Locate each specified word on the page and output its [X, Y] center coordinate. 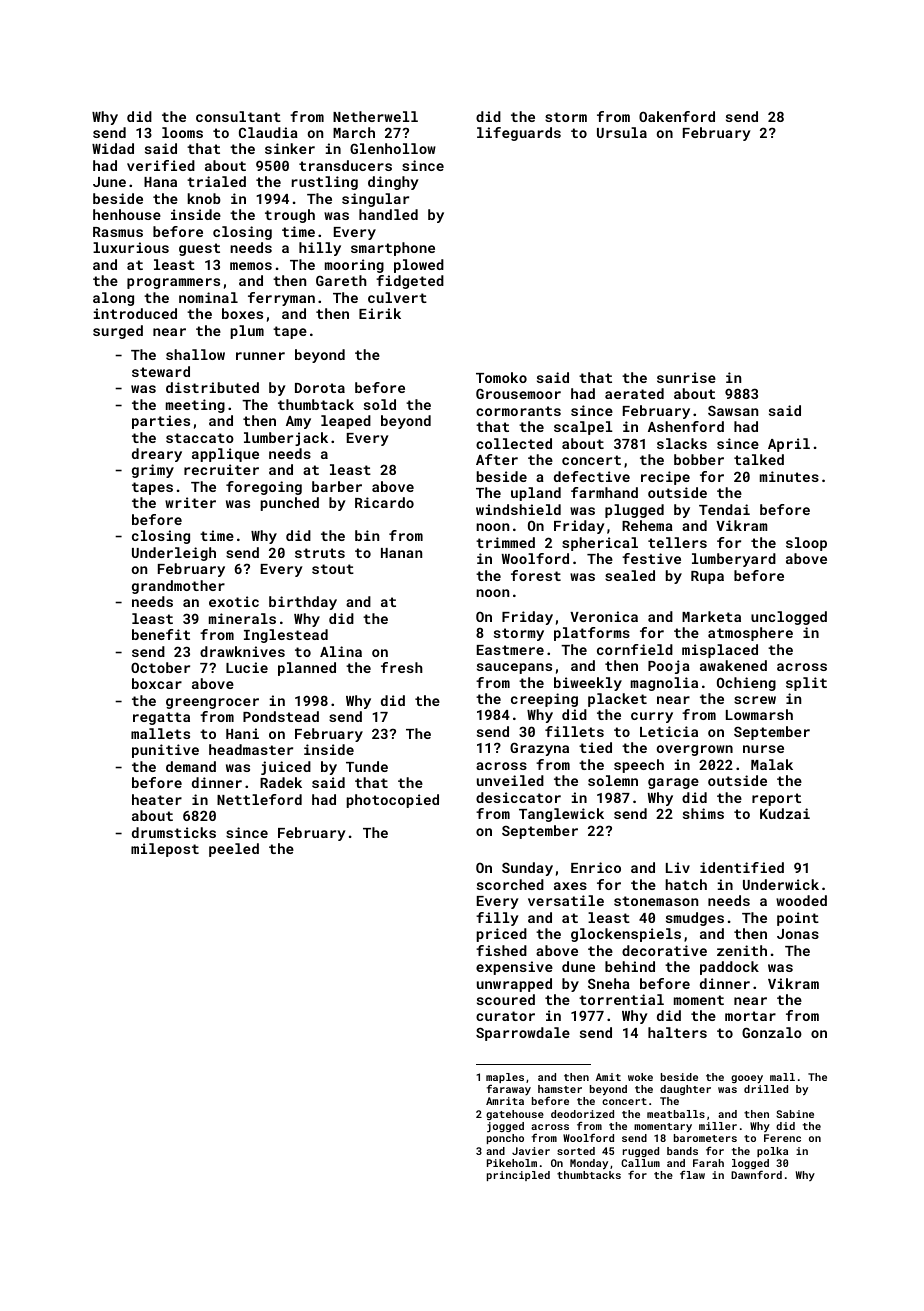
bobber [699, 459]
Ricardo [384, 502]
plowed [419, 266]
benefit [161, 634]
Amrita [505, 1101]
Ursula [622, 132]
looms [182, 132]
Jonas [798, 934]
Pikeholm [512, 1163]
